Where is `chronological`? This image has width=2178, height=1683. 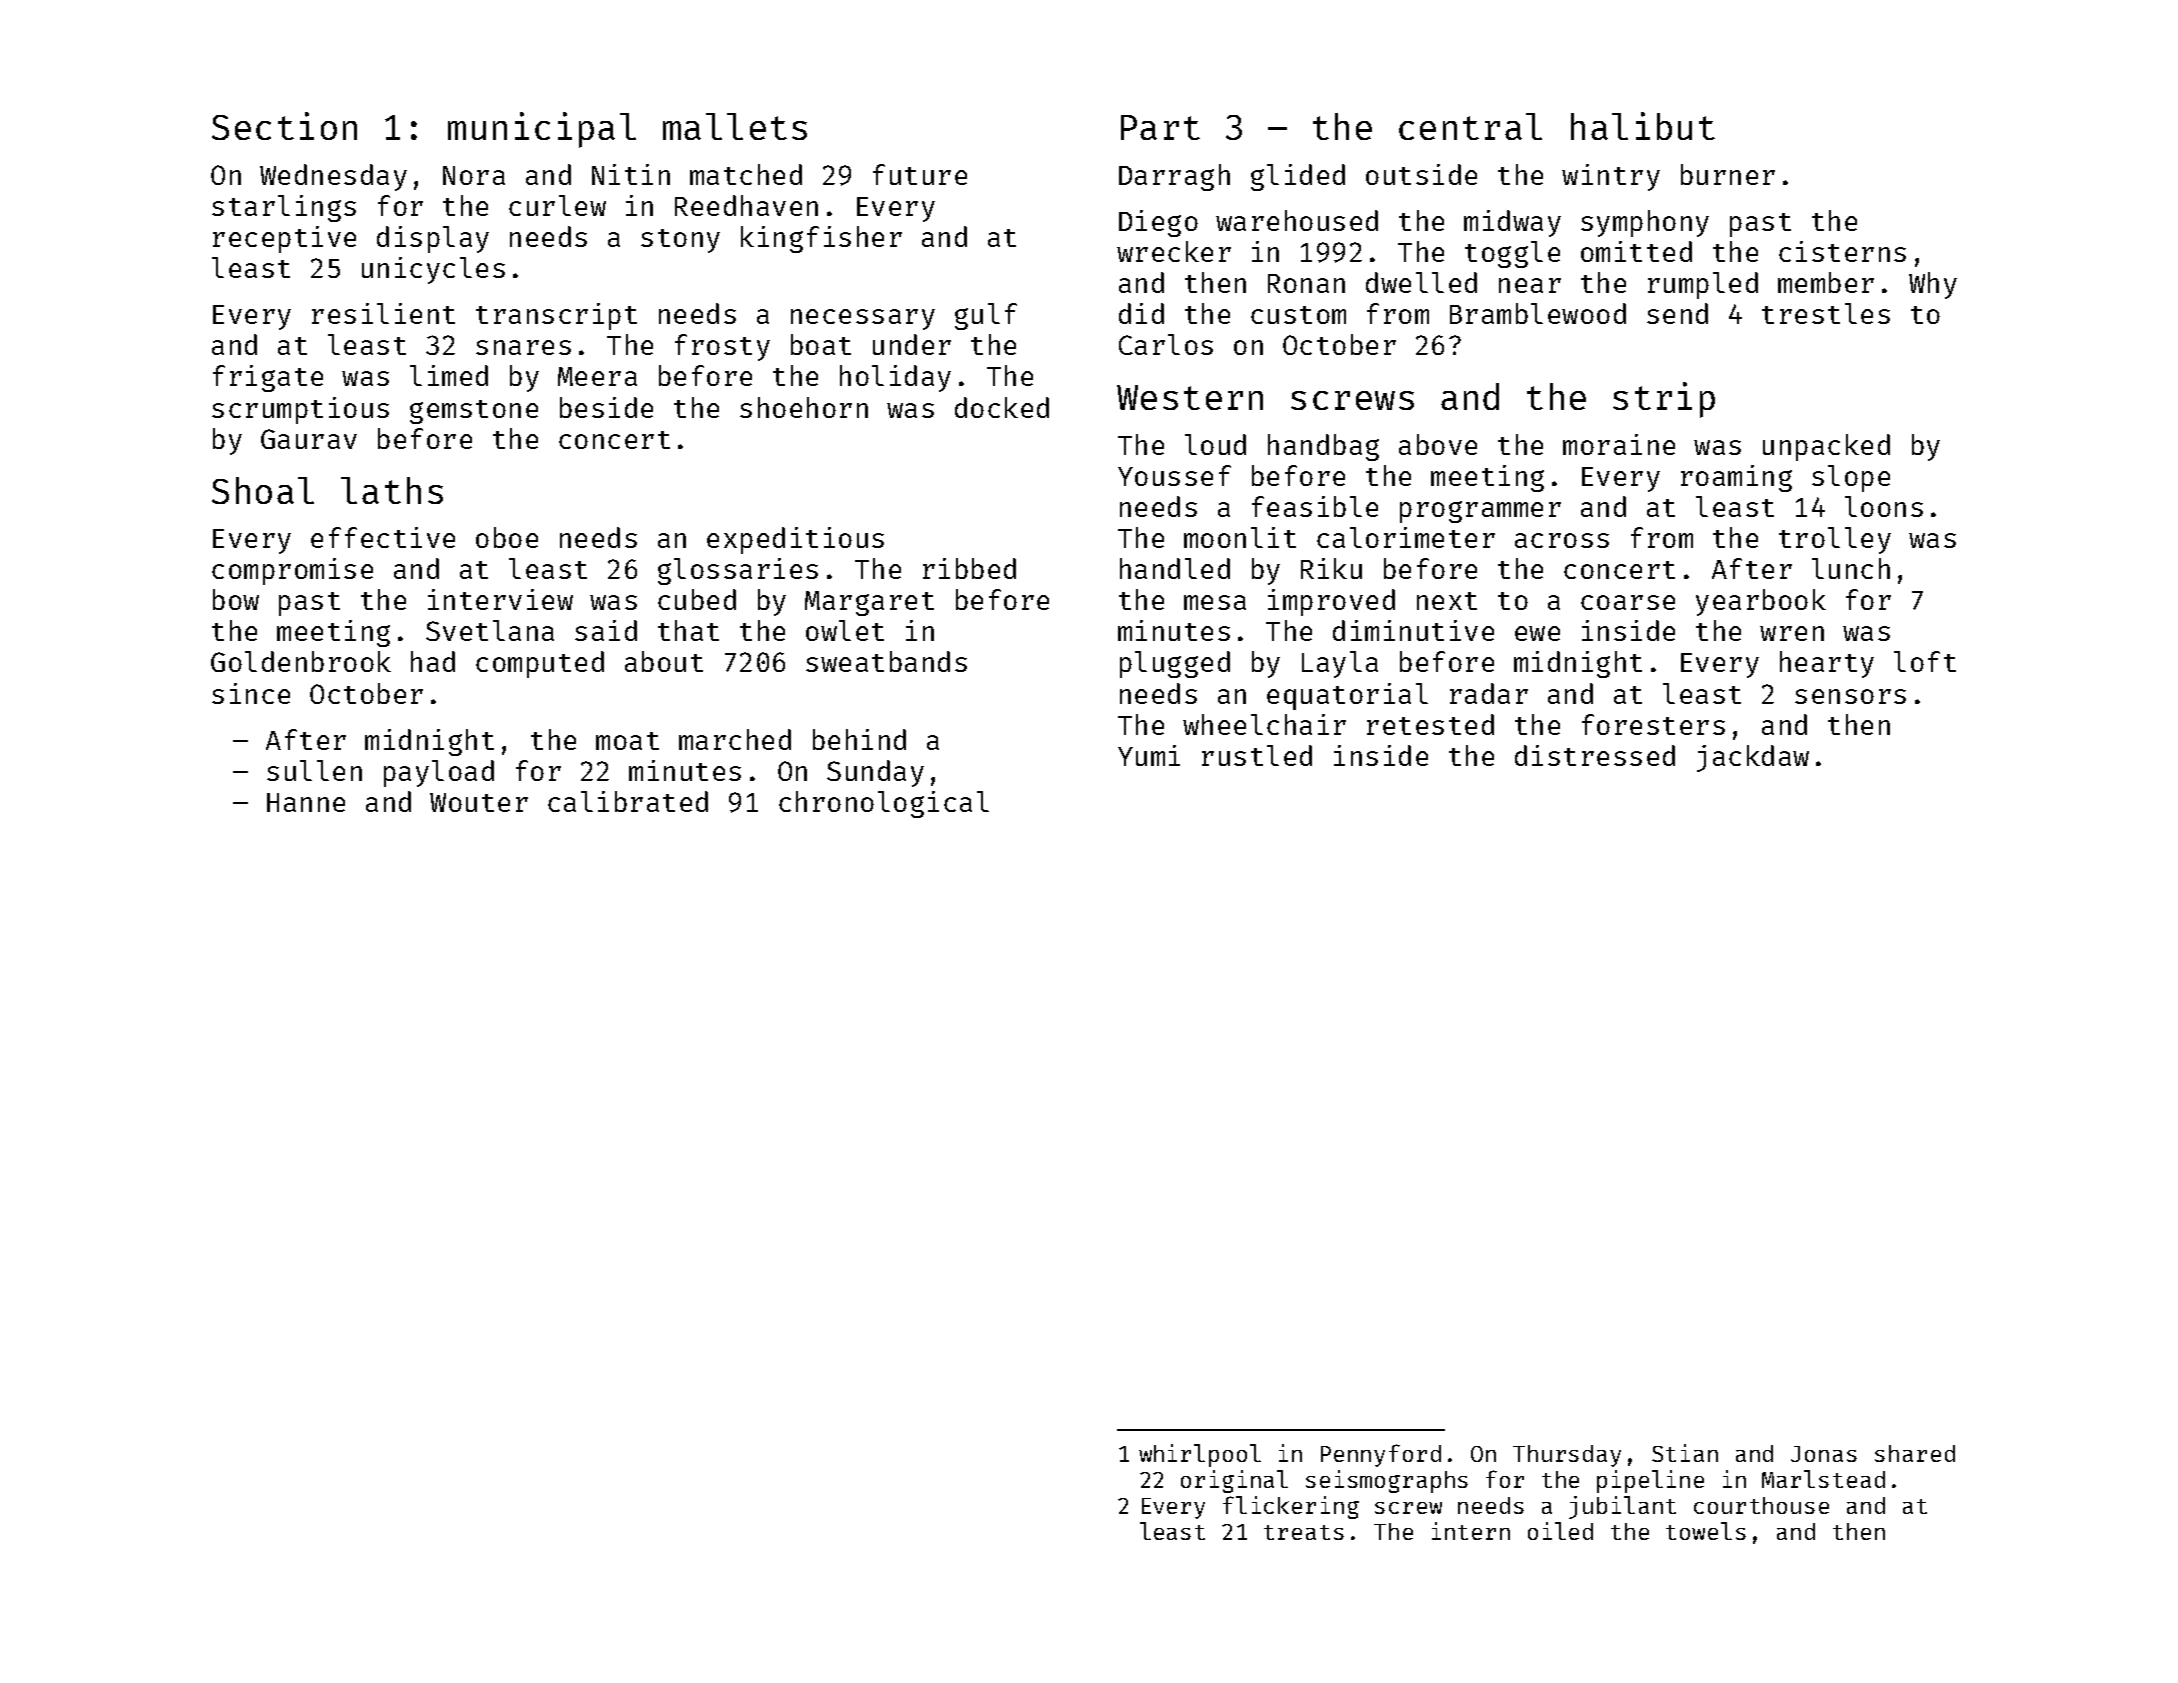
chronological is located at coordinates (884, 804).
